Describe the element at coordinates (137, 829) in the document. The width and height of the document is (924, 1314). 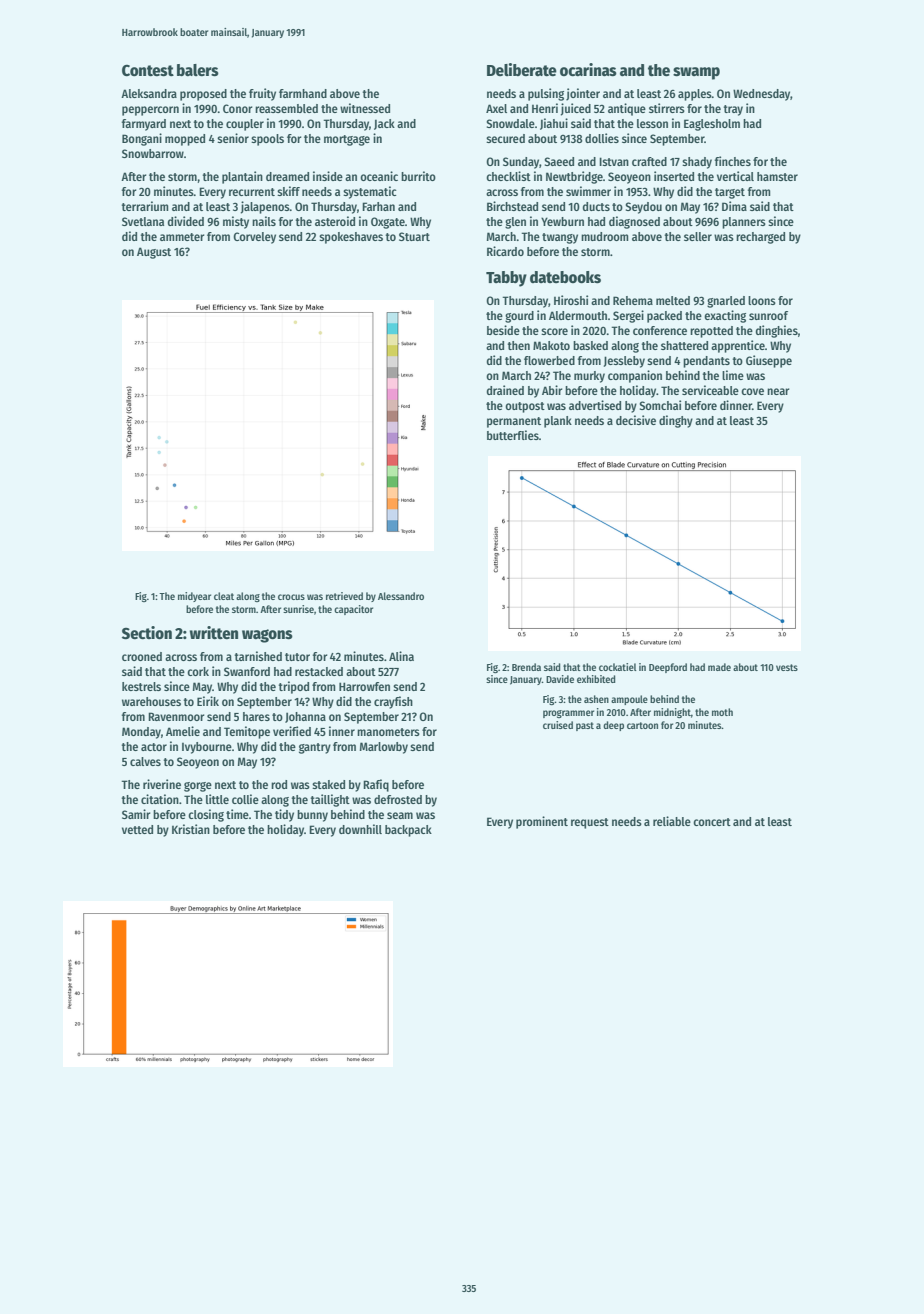
I see `vetted` at that location.
